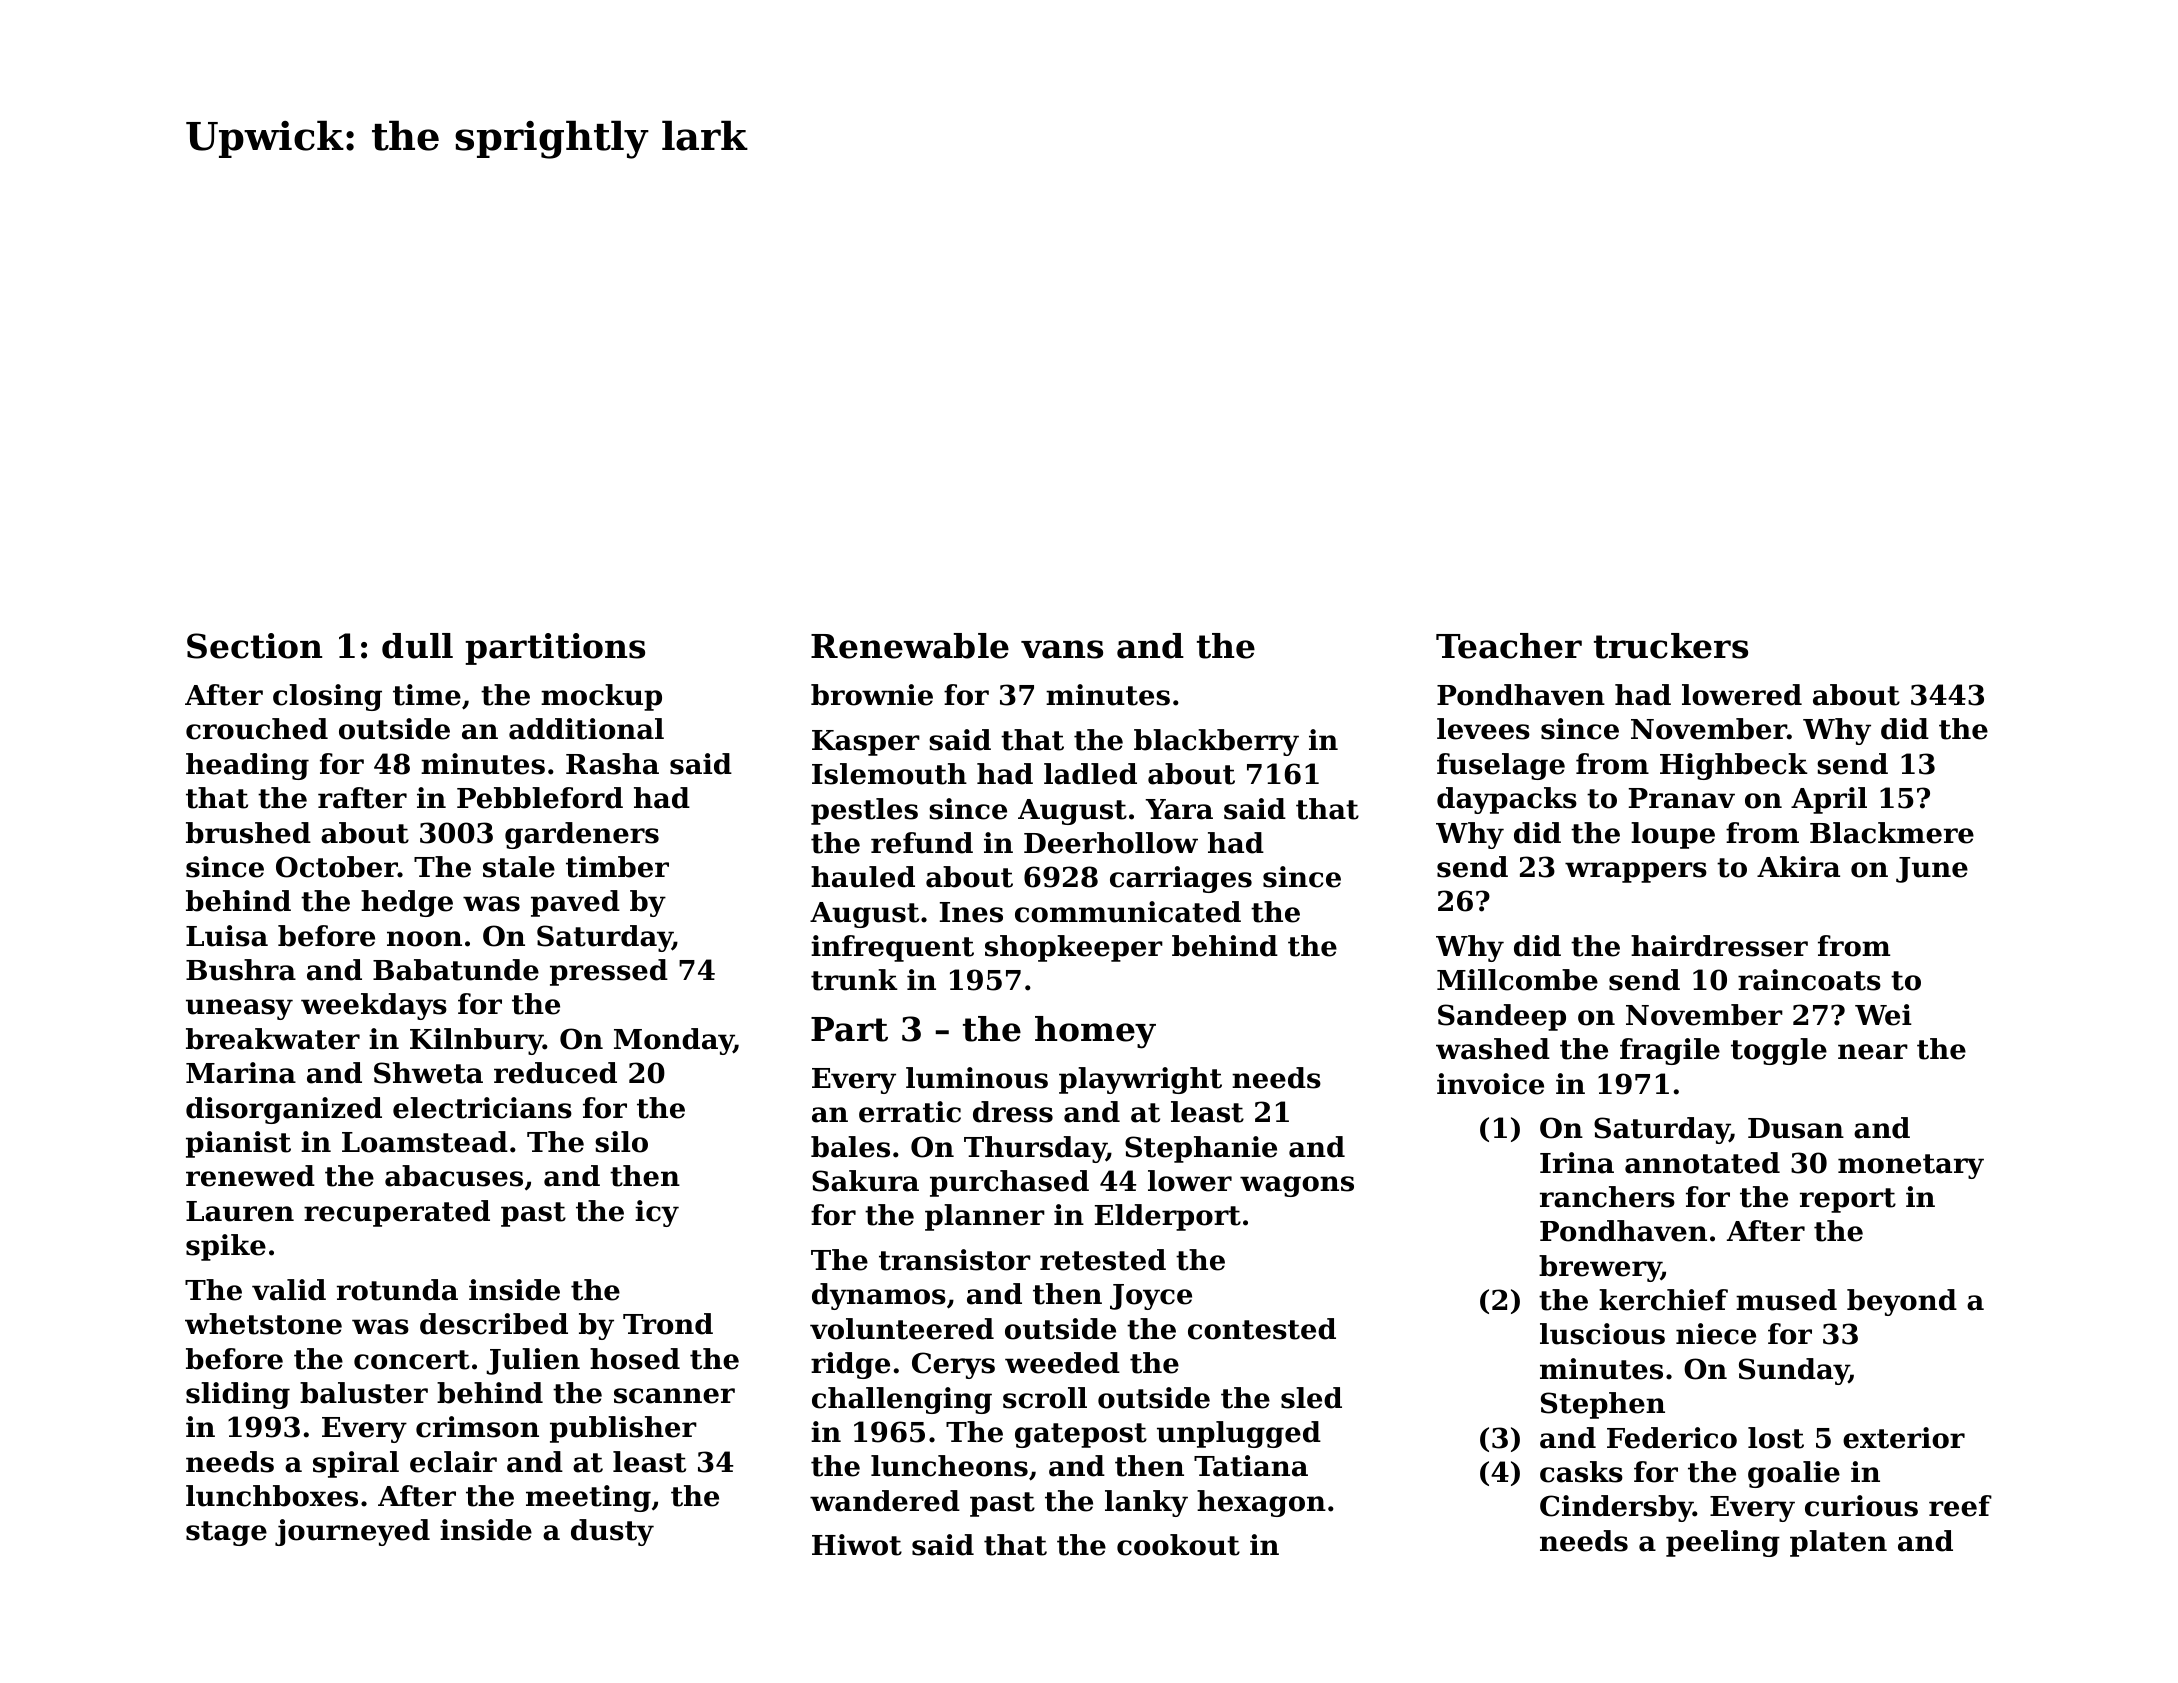 Image resolution: width=2178 pixels, height=1683 pixels. I want to click on Monday, so click(674, 1041).
